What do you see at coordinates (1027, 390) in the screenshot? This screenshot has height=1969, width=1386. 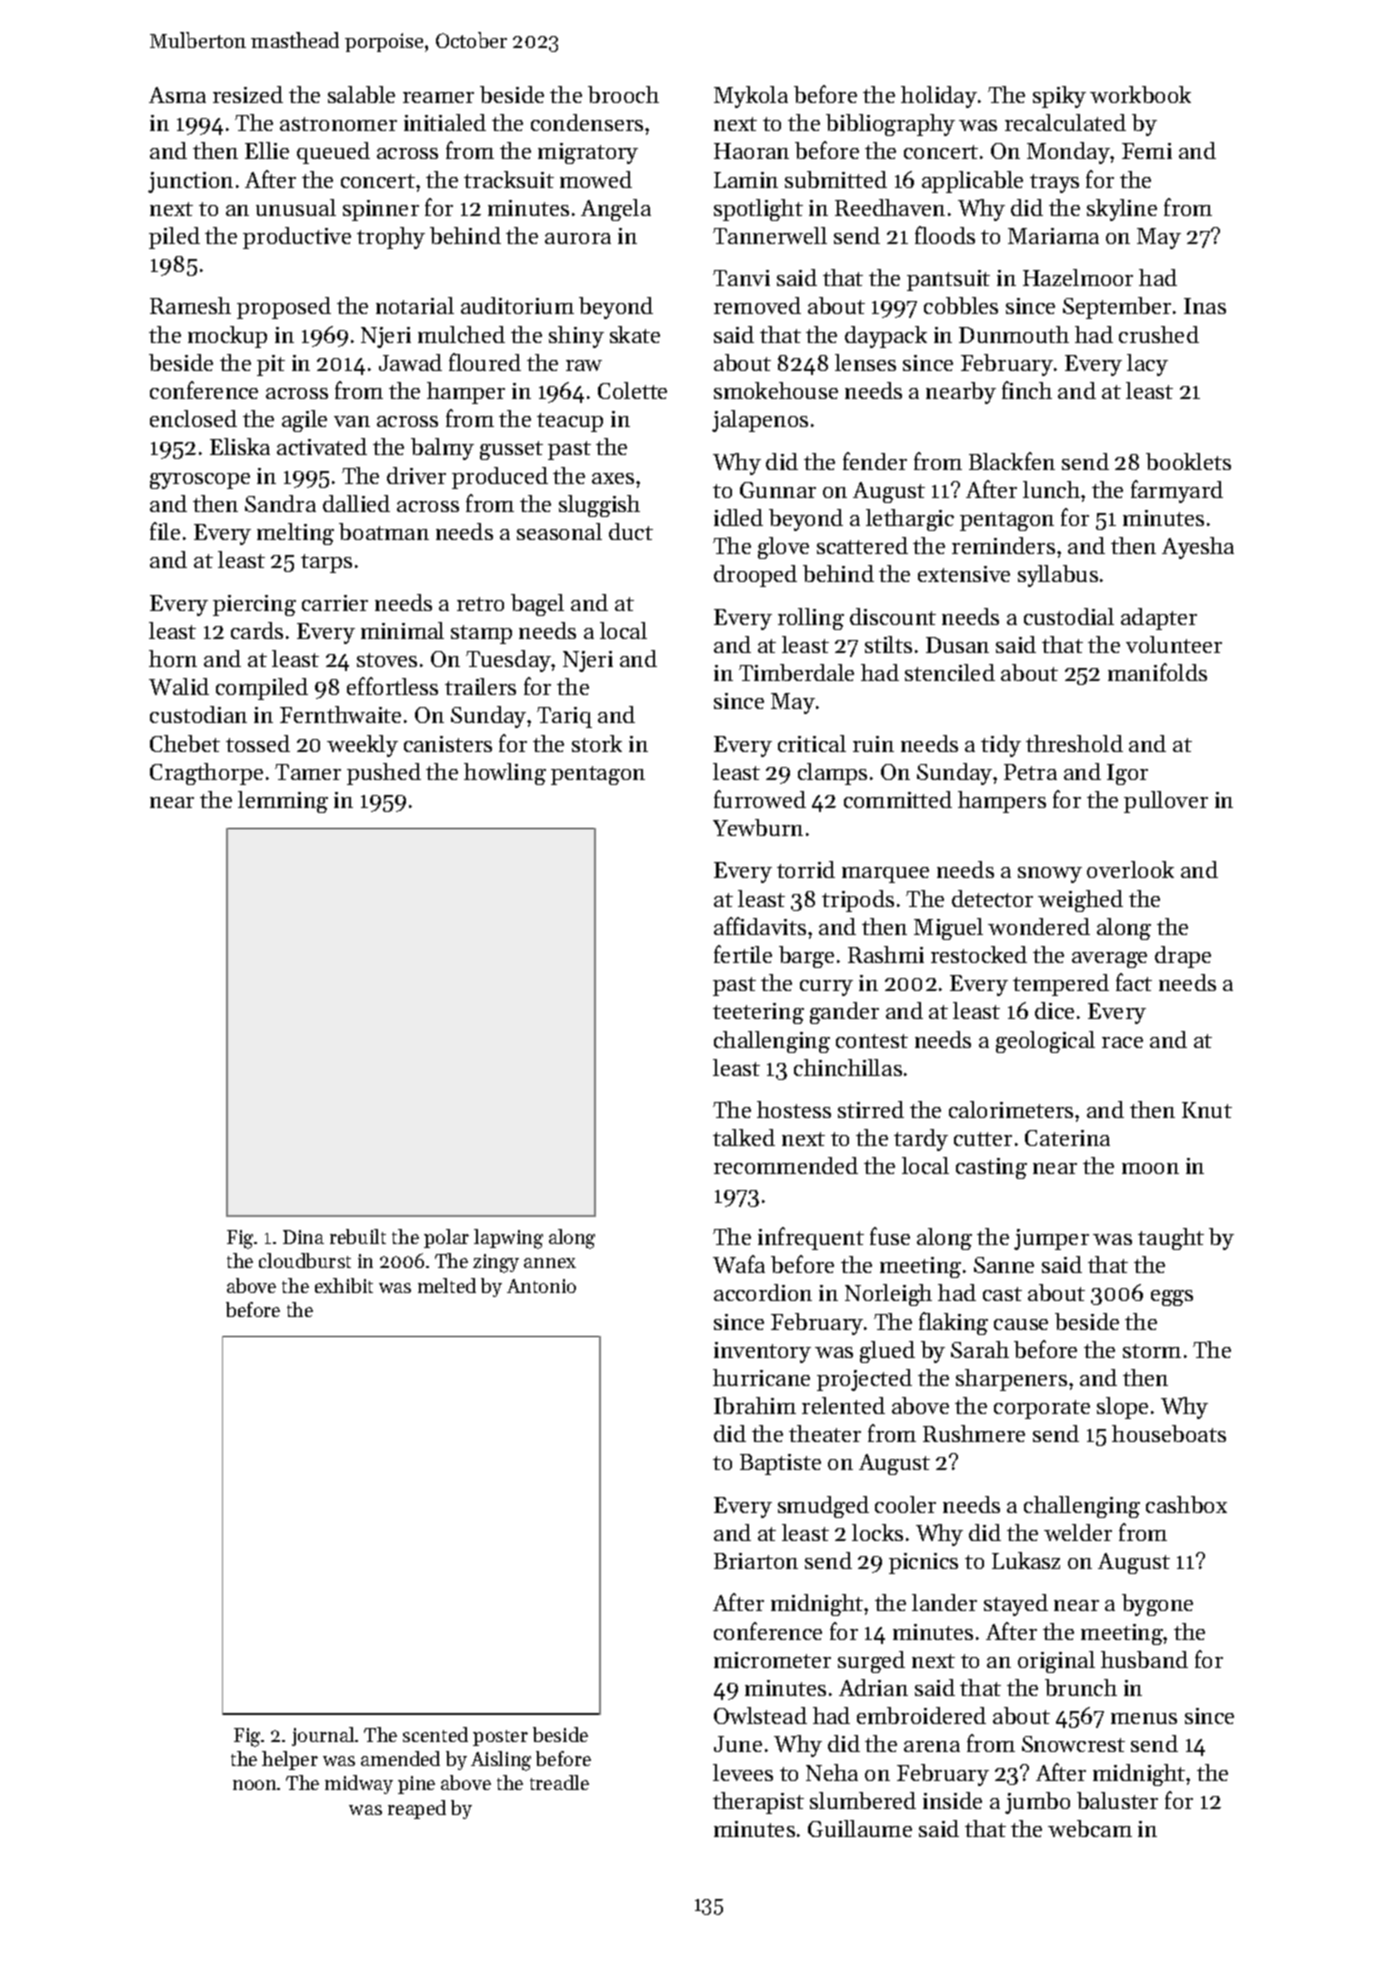 I see `finch` at bounding box center [1027, 390].
